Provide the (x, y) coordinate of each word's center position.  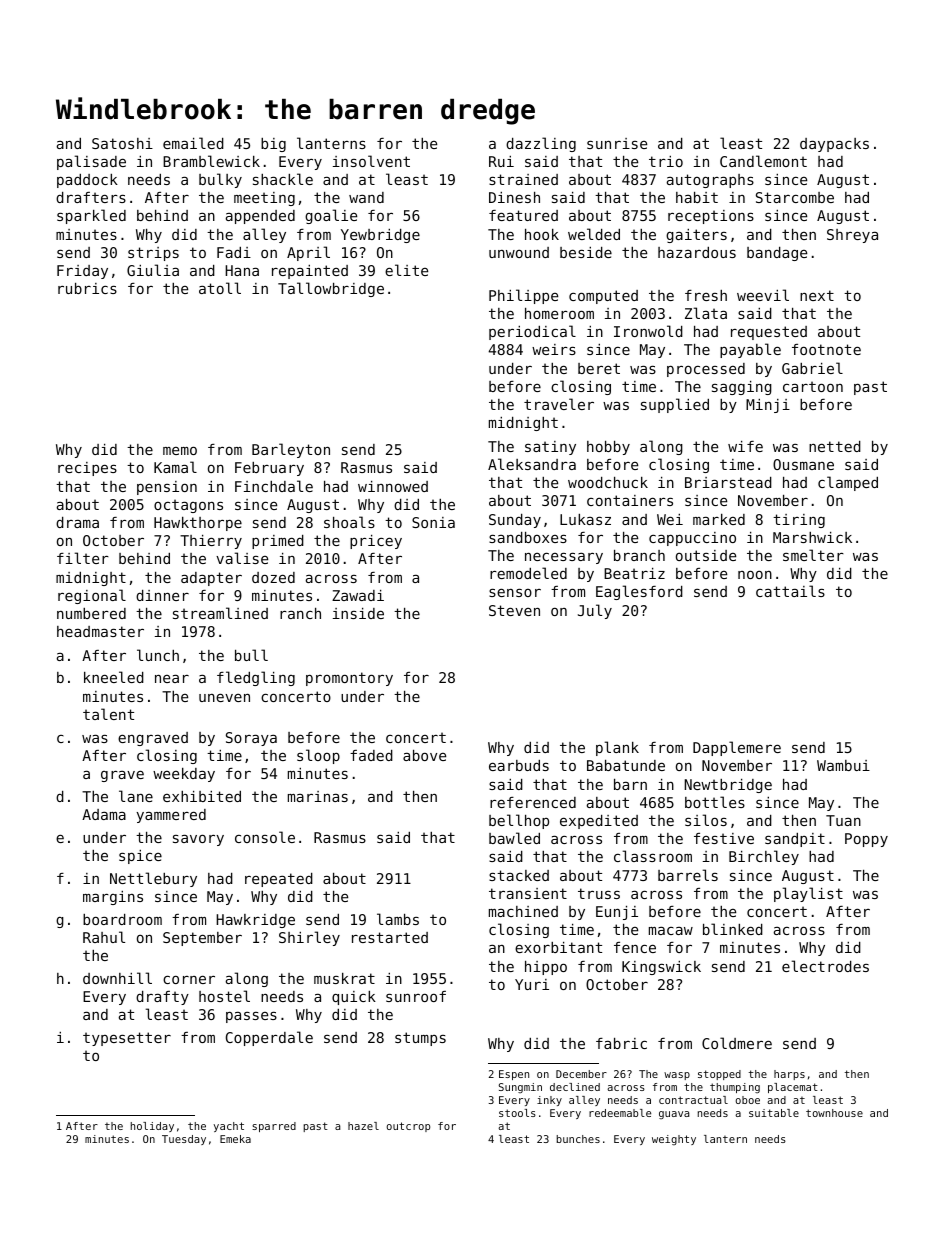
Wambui (843, 765)
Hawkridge (255, 921)
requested (769, 333)
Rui (501, 161)
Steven (514, 610)
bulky (220, 180)
